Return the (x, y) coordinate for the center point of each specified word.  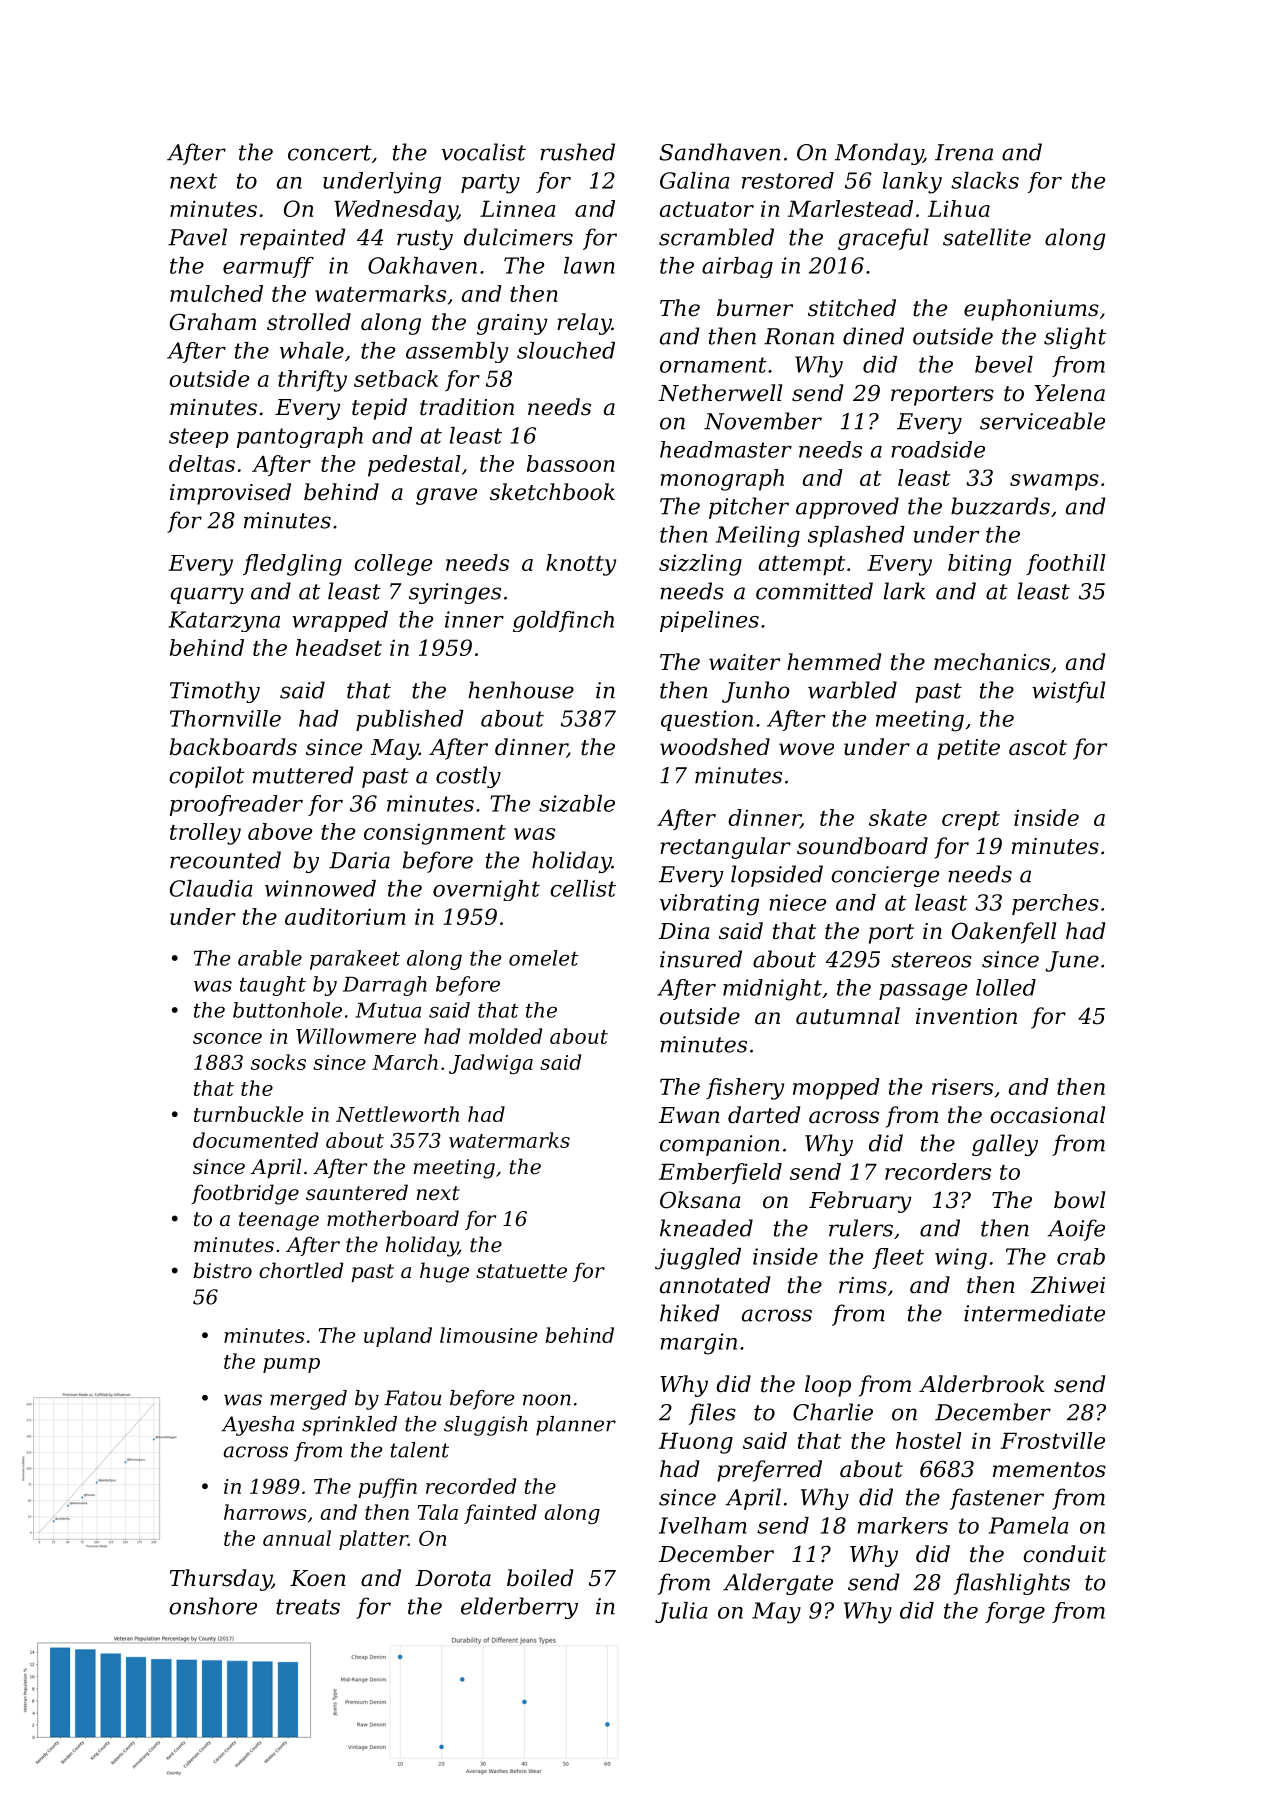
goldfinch (563, 621)
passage (923, 992)
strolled (309, 322)
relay (584, 324)
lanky (912, 183)
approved (847, 508)
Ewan (689, 1115)
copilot (206, 777)
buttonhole (287, 1010)
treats (308, 1607)
